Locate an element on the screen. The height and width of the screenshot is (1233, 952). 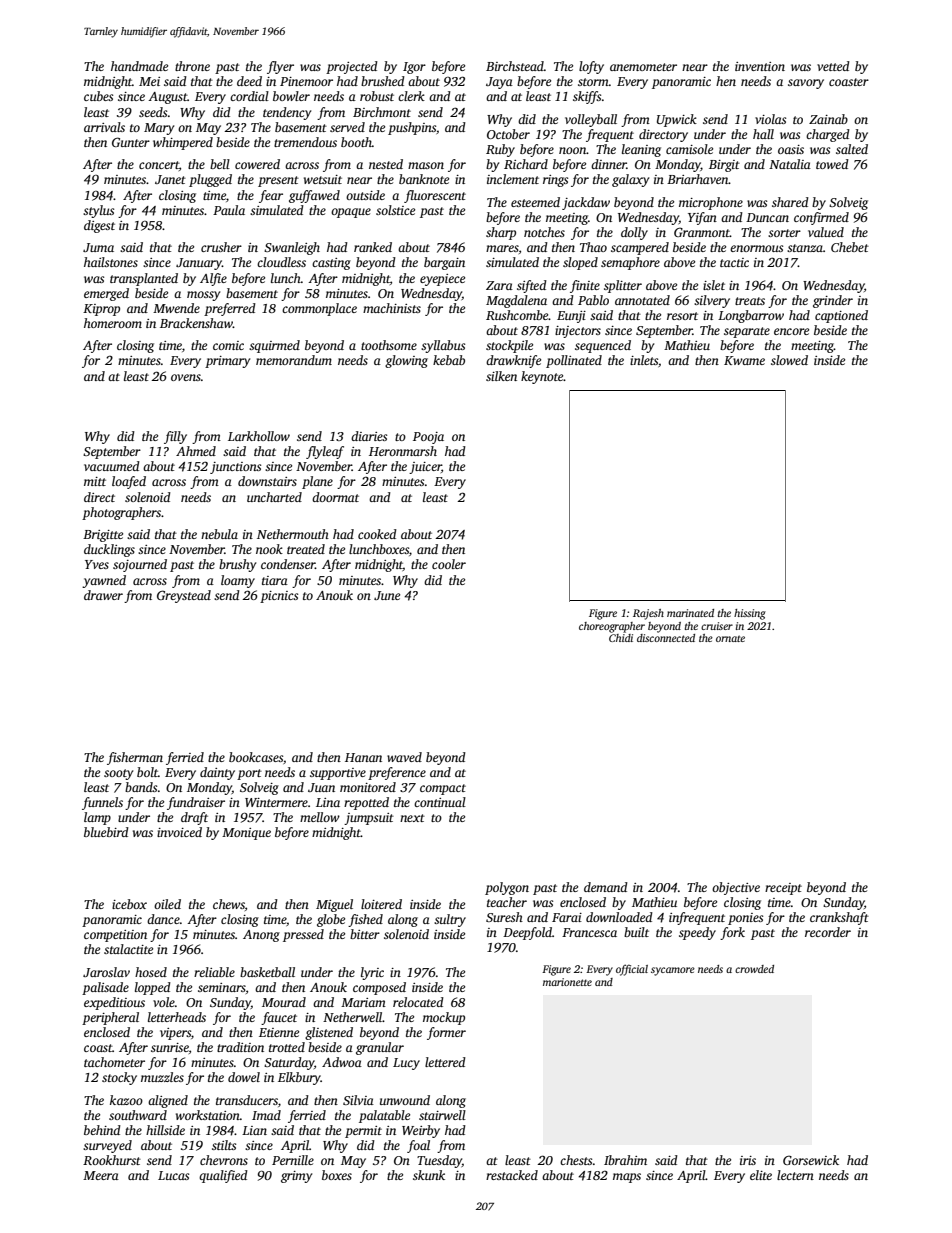
crankshaft is located at coordinates (839, 918).
